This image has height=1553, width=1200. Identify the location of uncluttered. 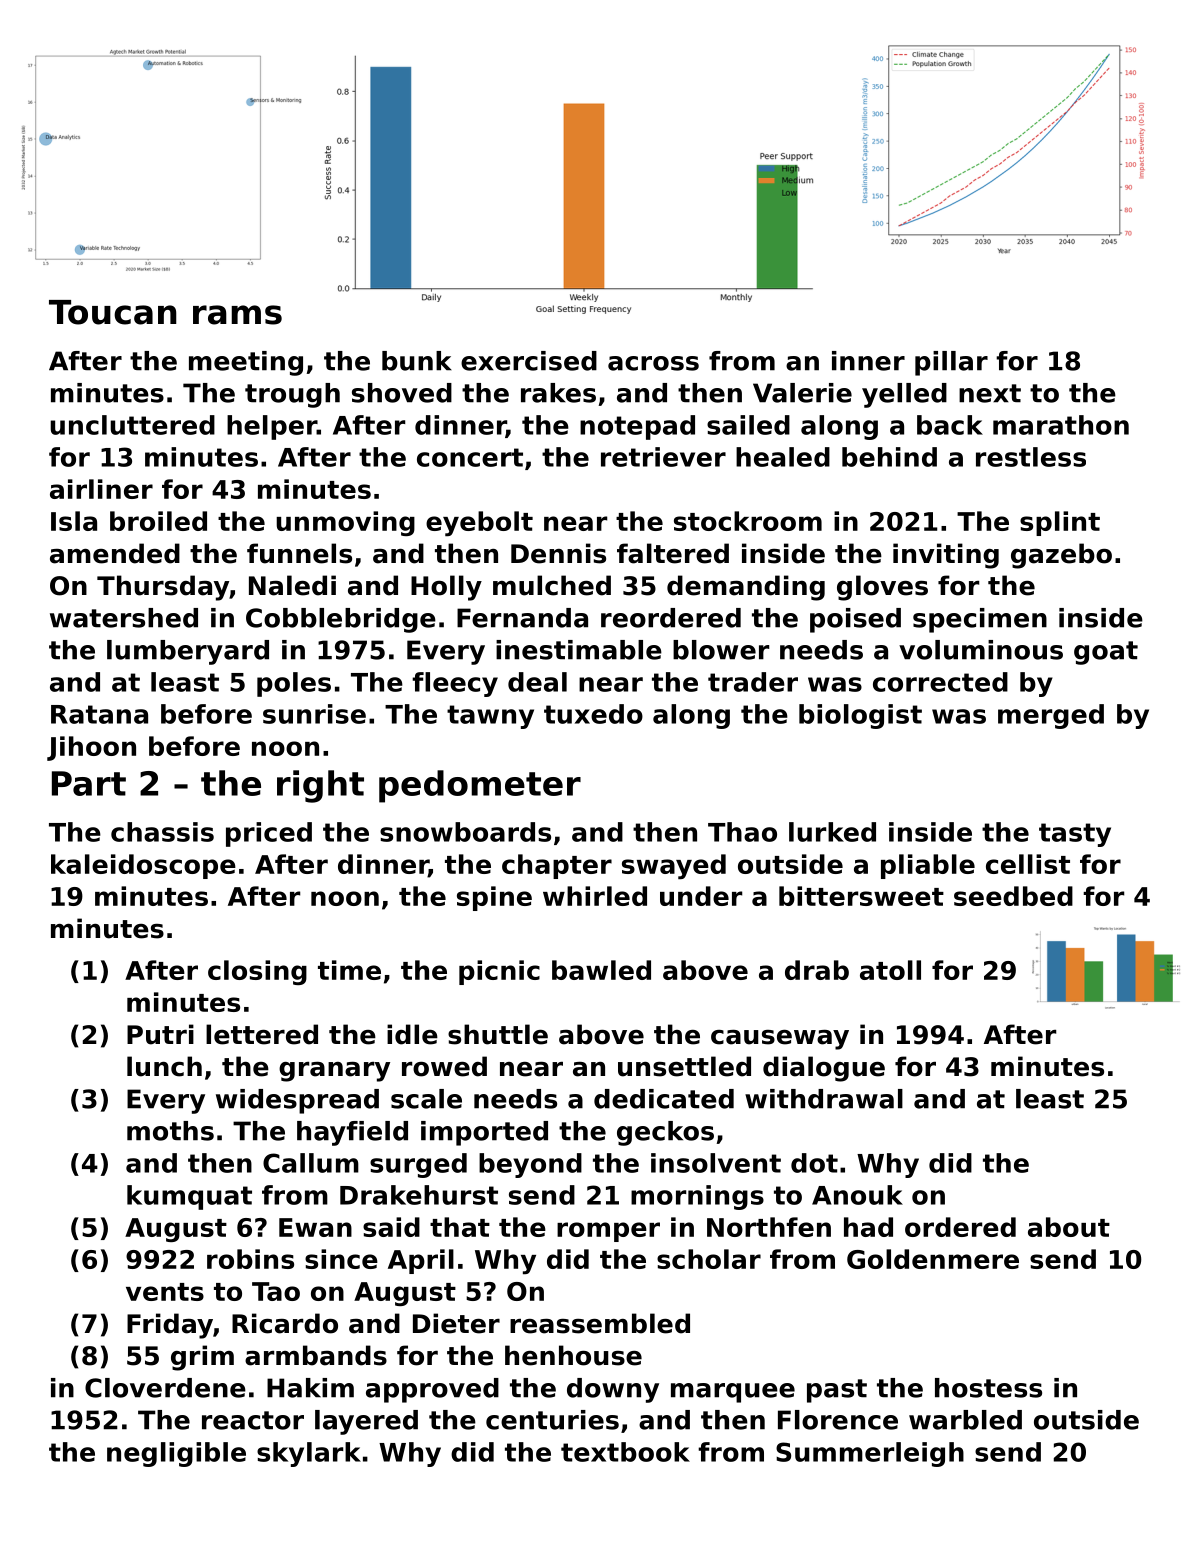
(132, 425).
